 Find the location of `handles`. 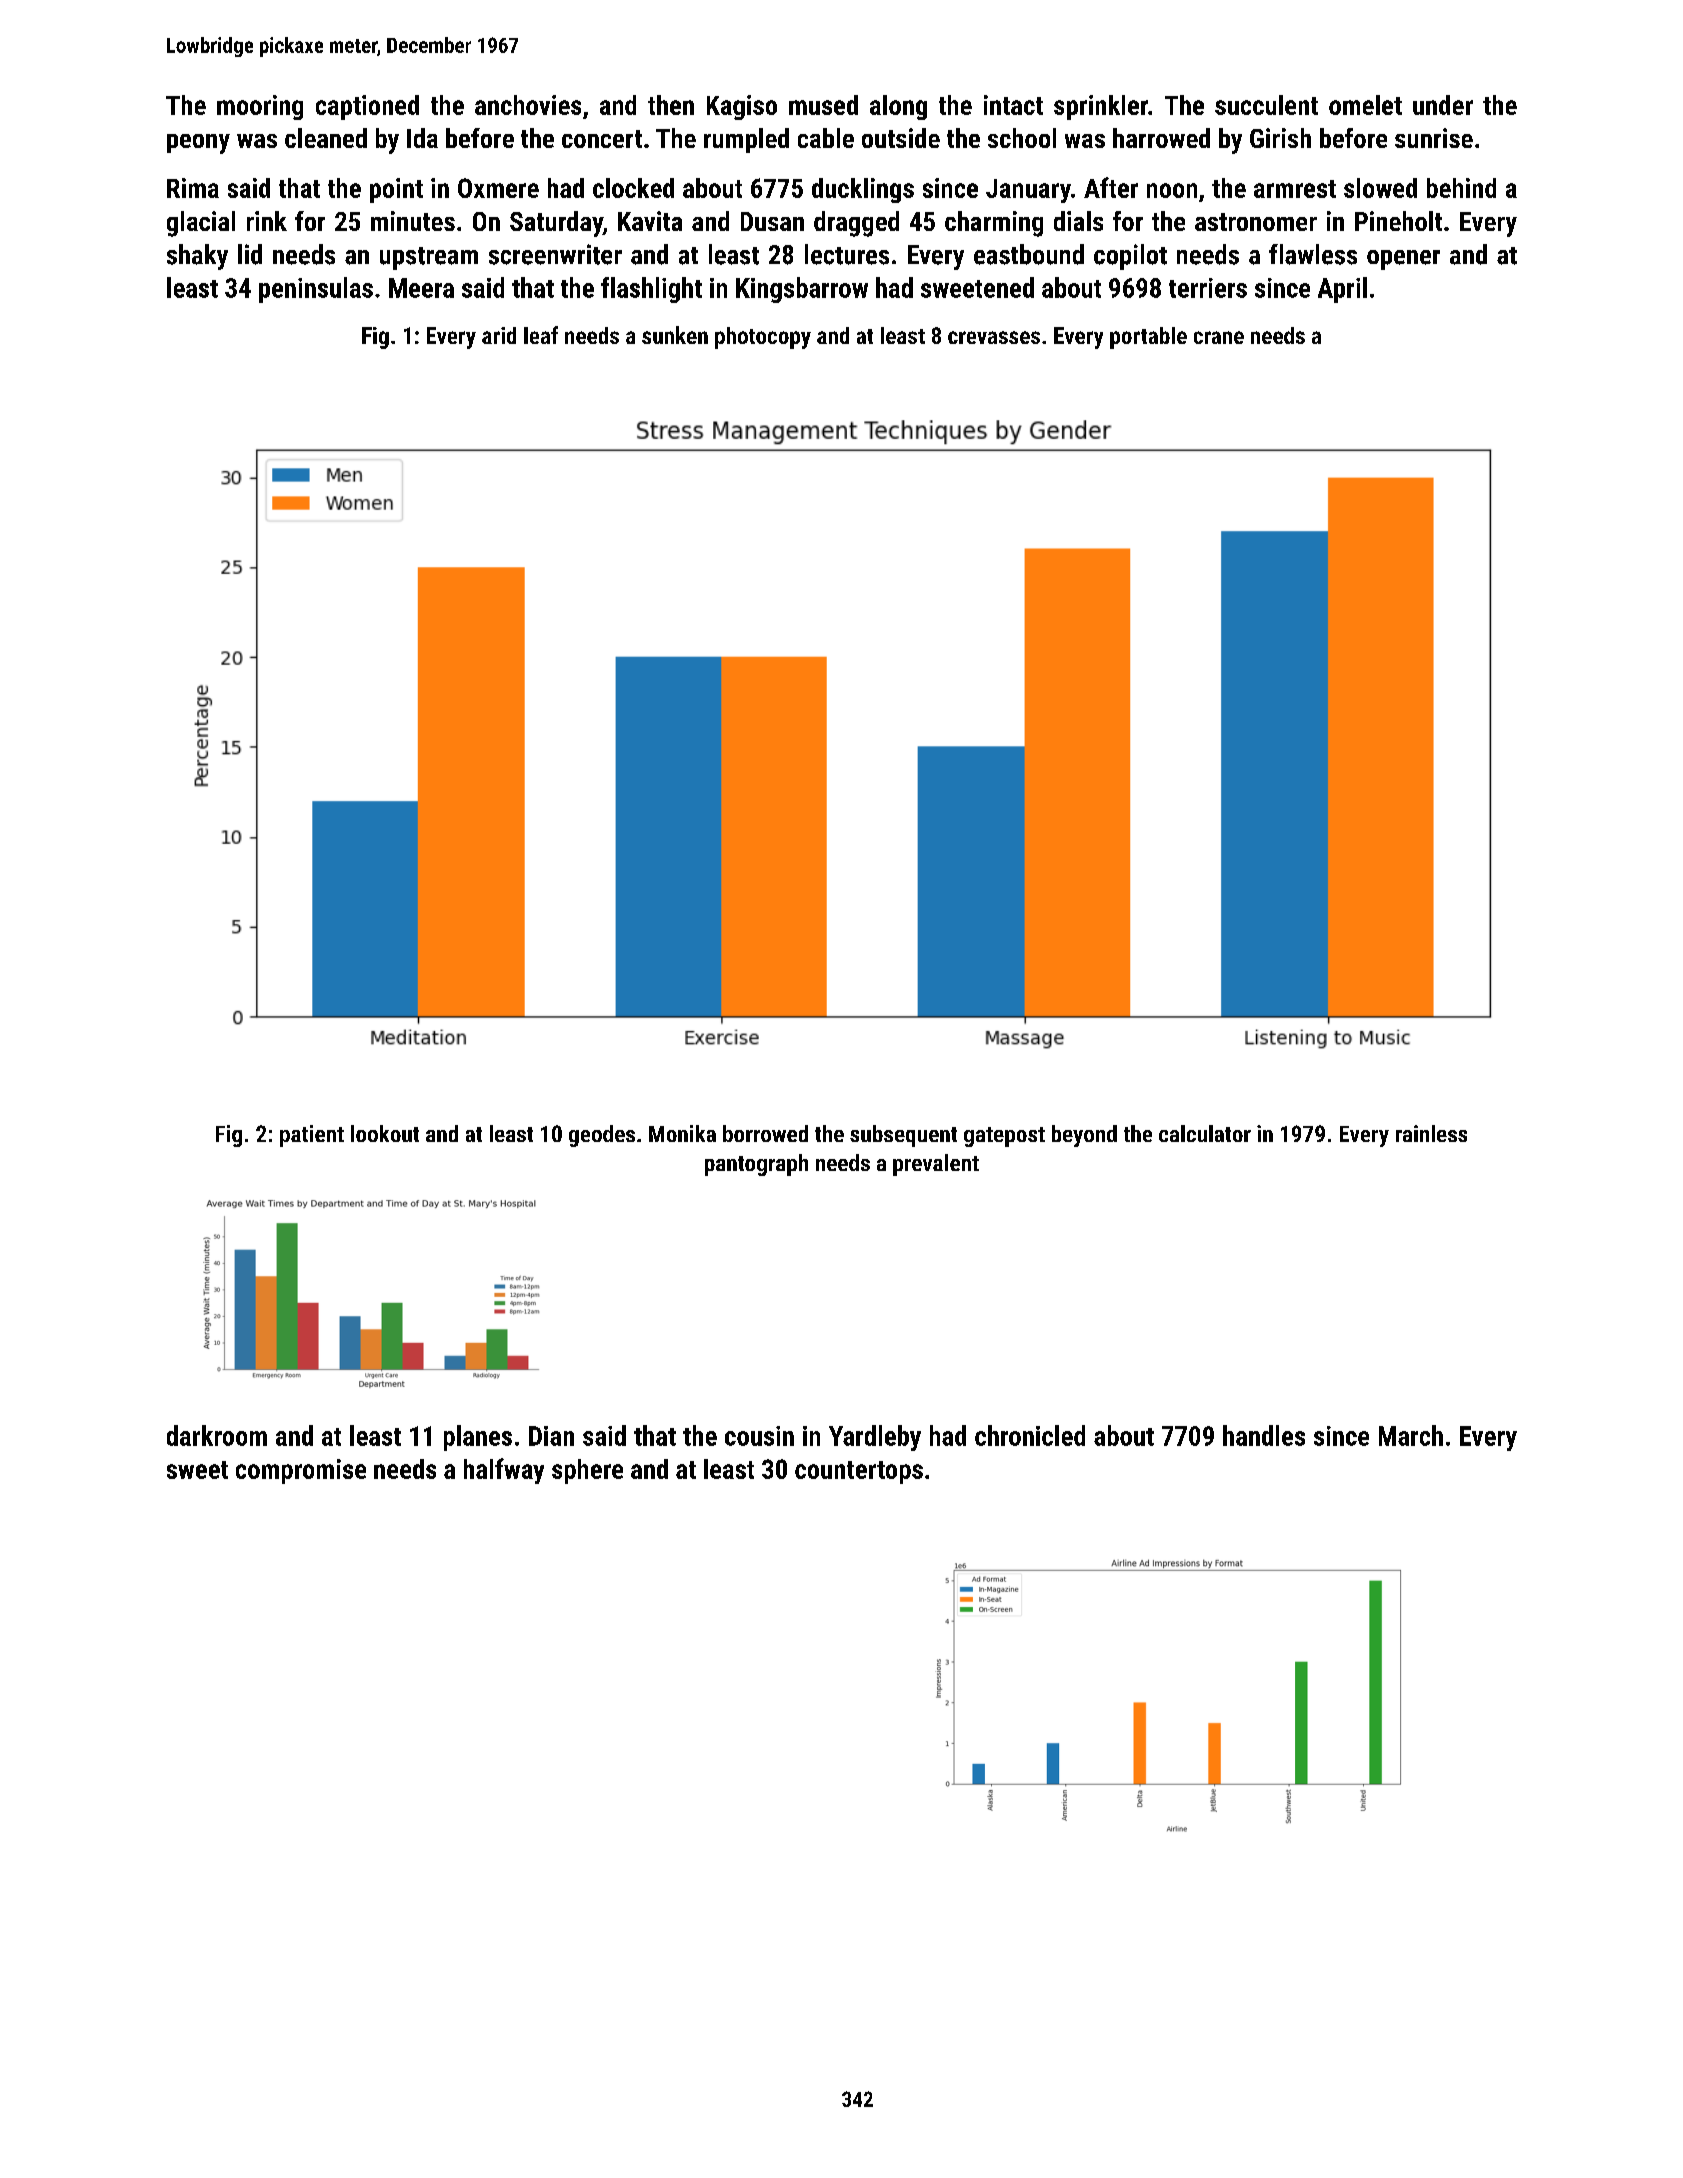

handles is located at coordinates (1264, 1435).
